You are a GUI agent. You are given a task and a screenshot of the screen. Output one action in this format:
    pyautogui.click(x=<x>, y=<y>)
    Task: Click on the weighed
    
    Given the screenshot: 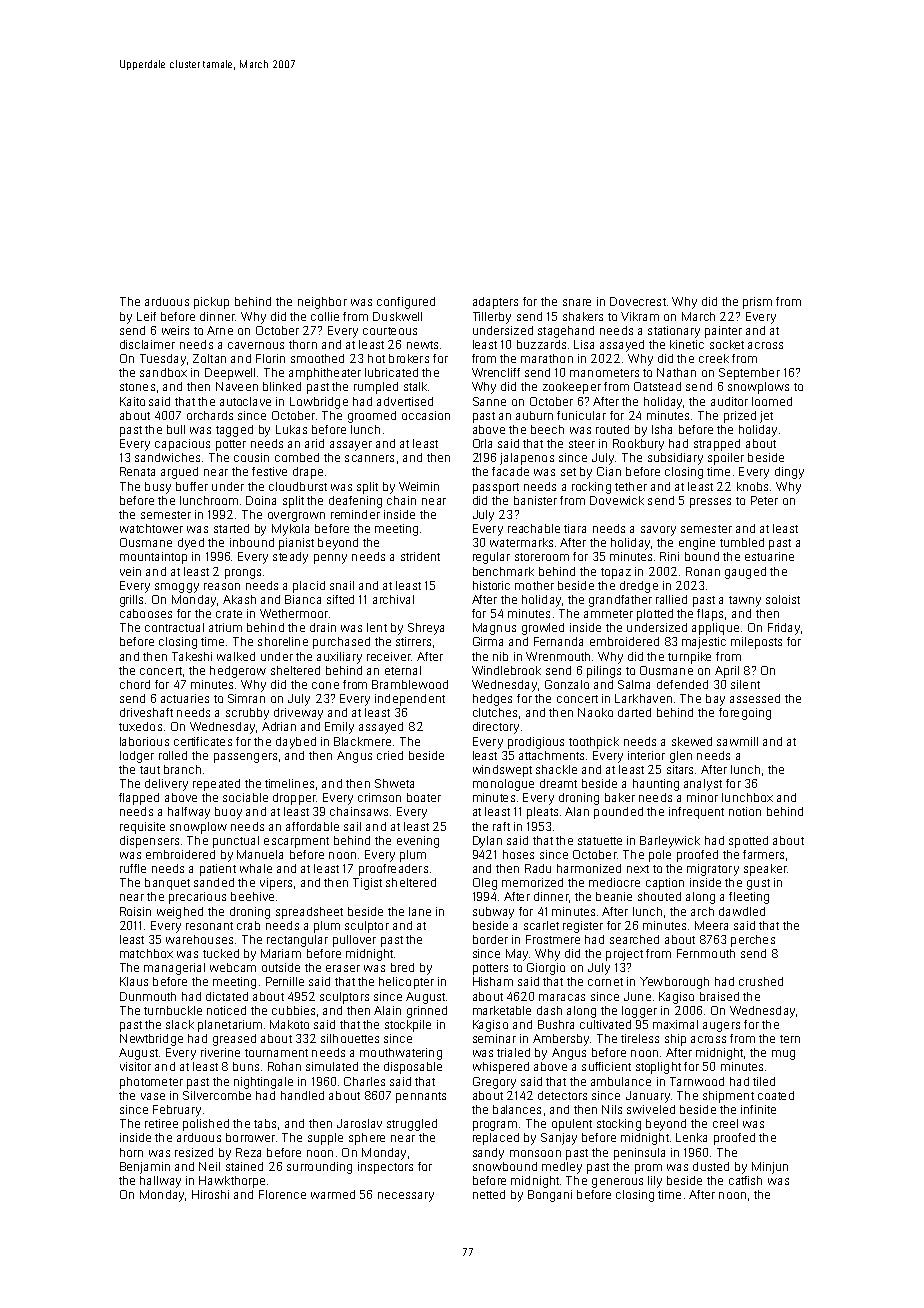 What is the action you would take?
    pyautogui.click(x=180, y=913)
